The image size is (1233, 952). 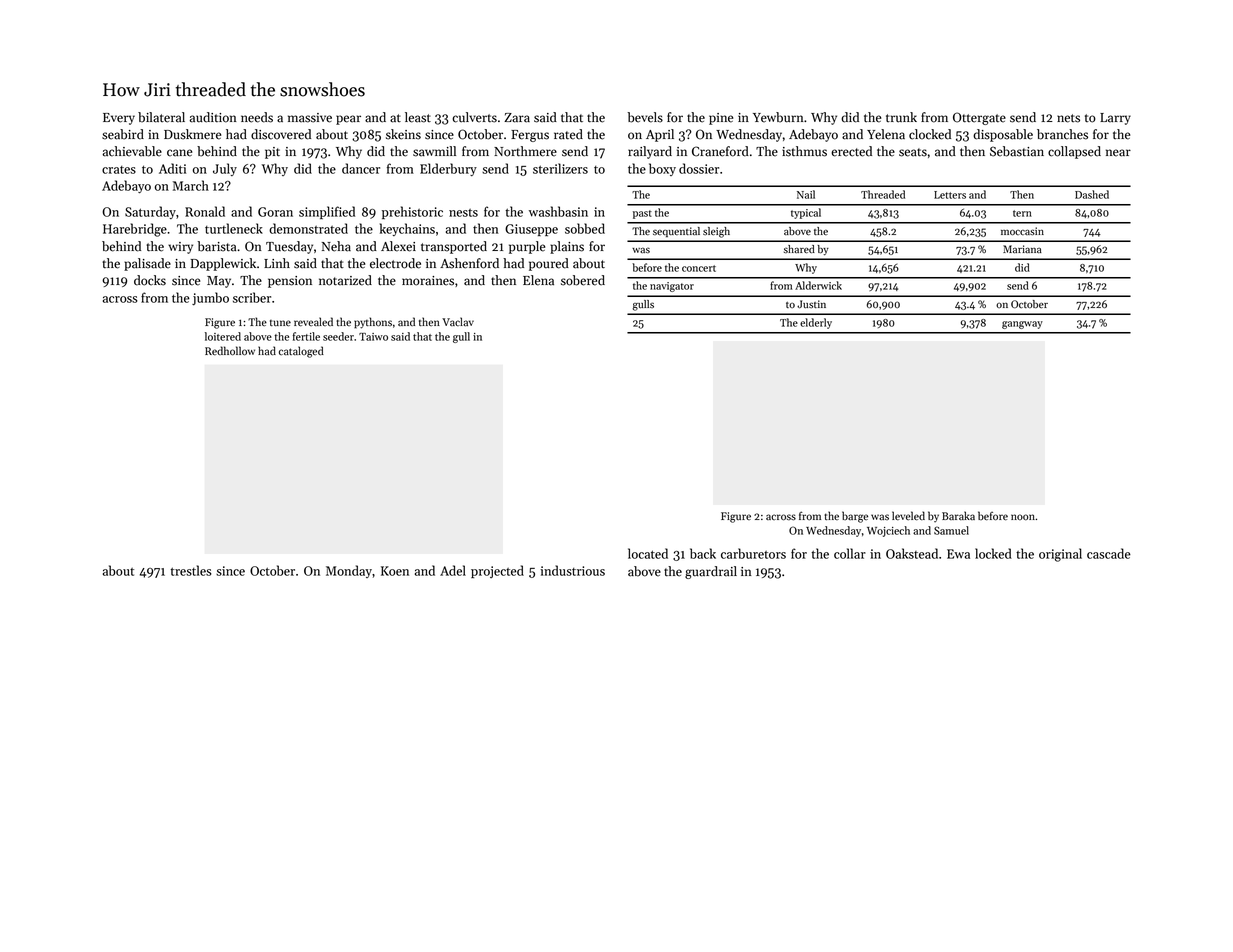 What do you see at coordinates (816, 323) in the screenshot?
I see `elderly` at bounding box center [816, 323].
